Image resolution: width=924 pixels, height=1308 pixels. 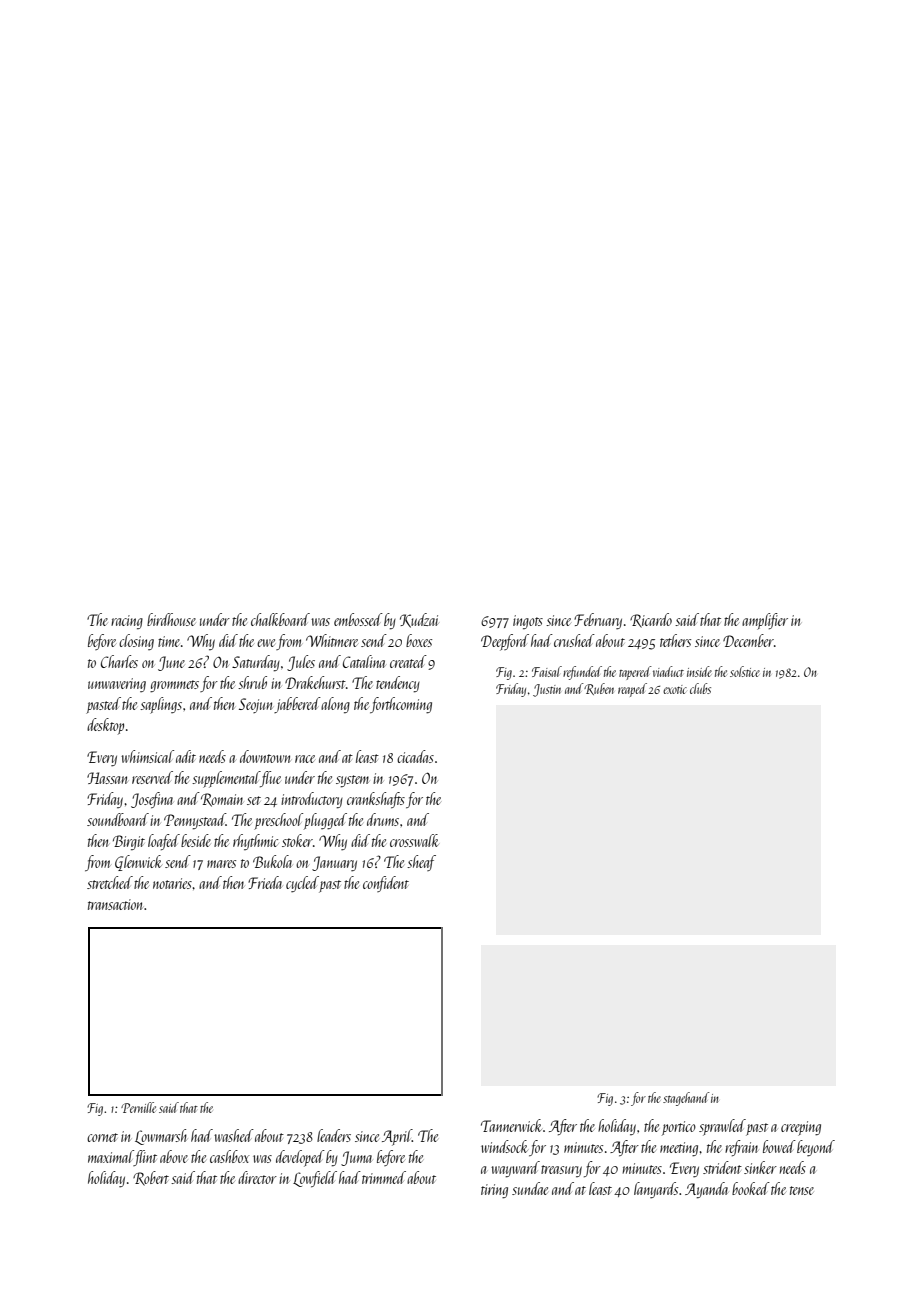 I want to click on Pernille, so click(x=138, y=1107).
